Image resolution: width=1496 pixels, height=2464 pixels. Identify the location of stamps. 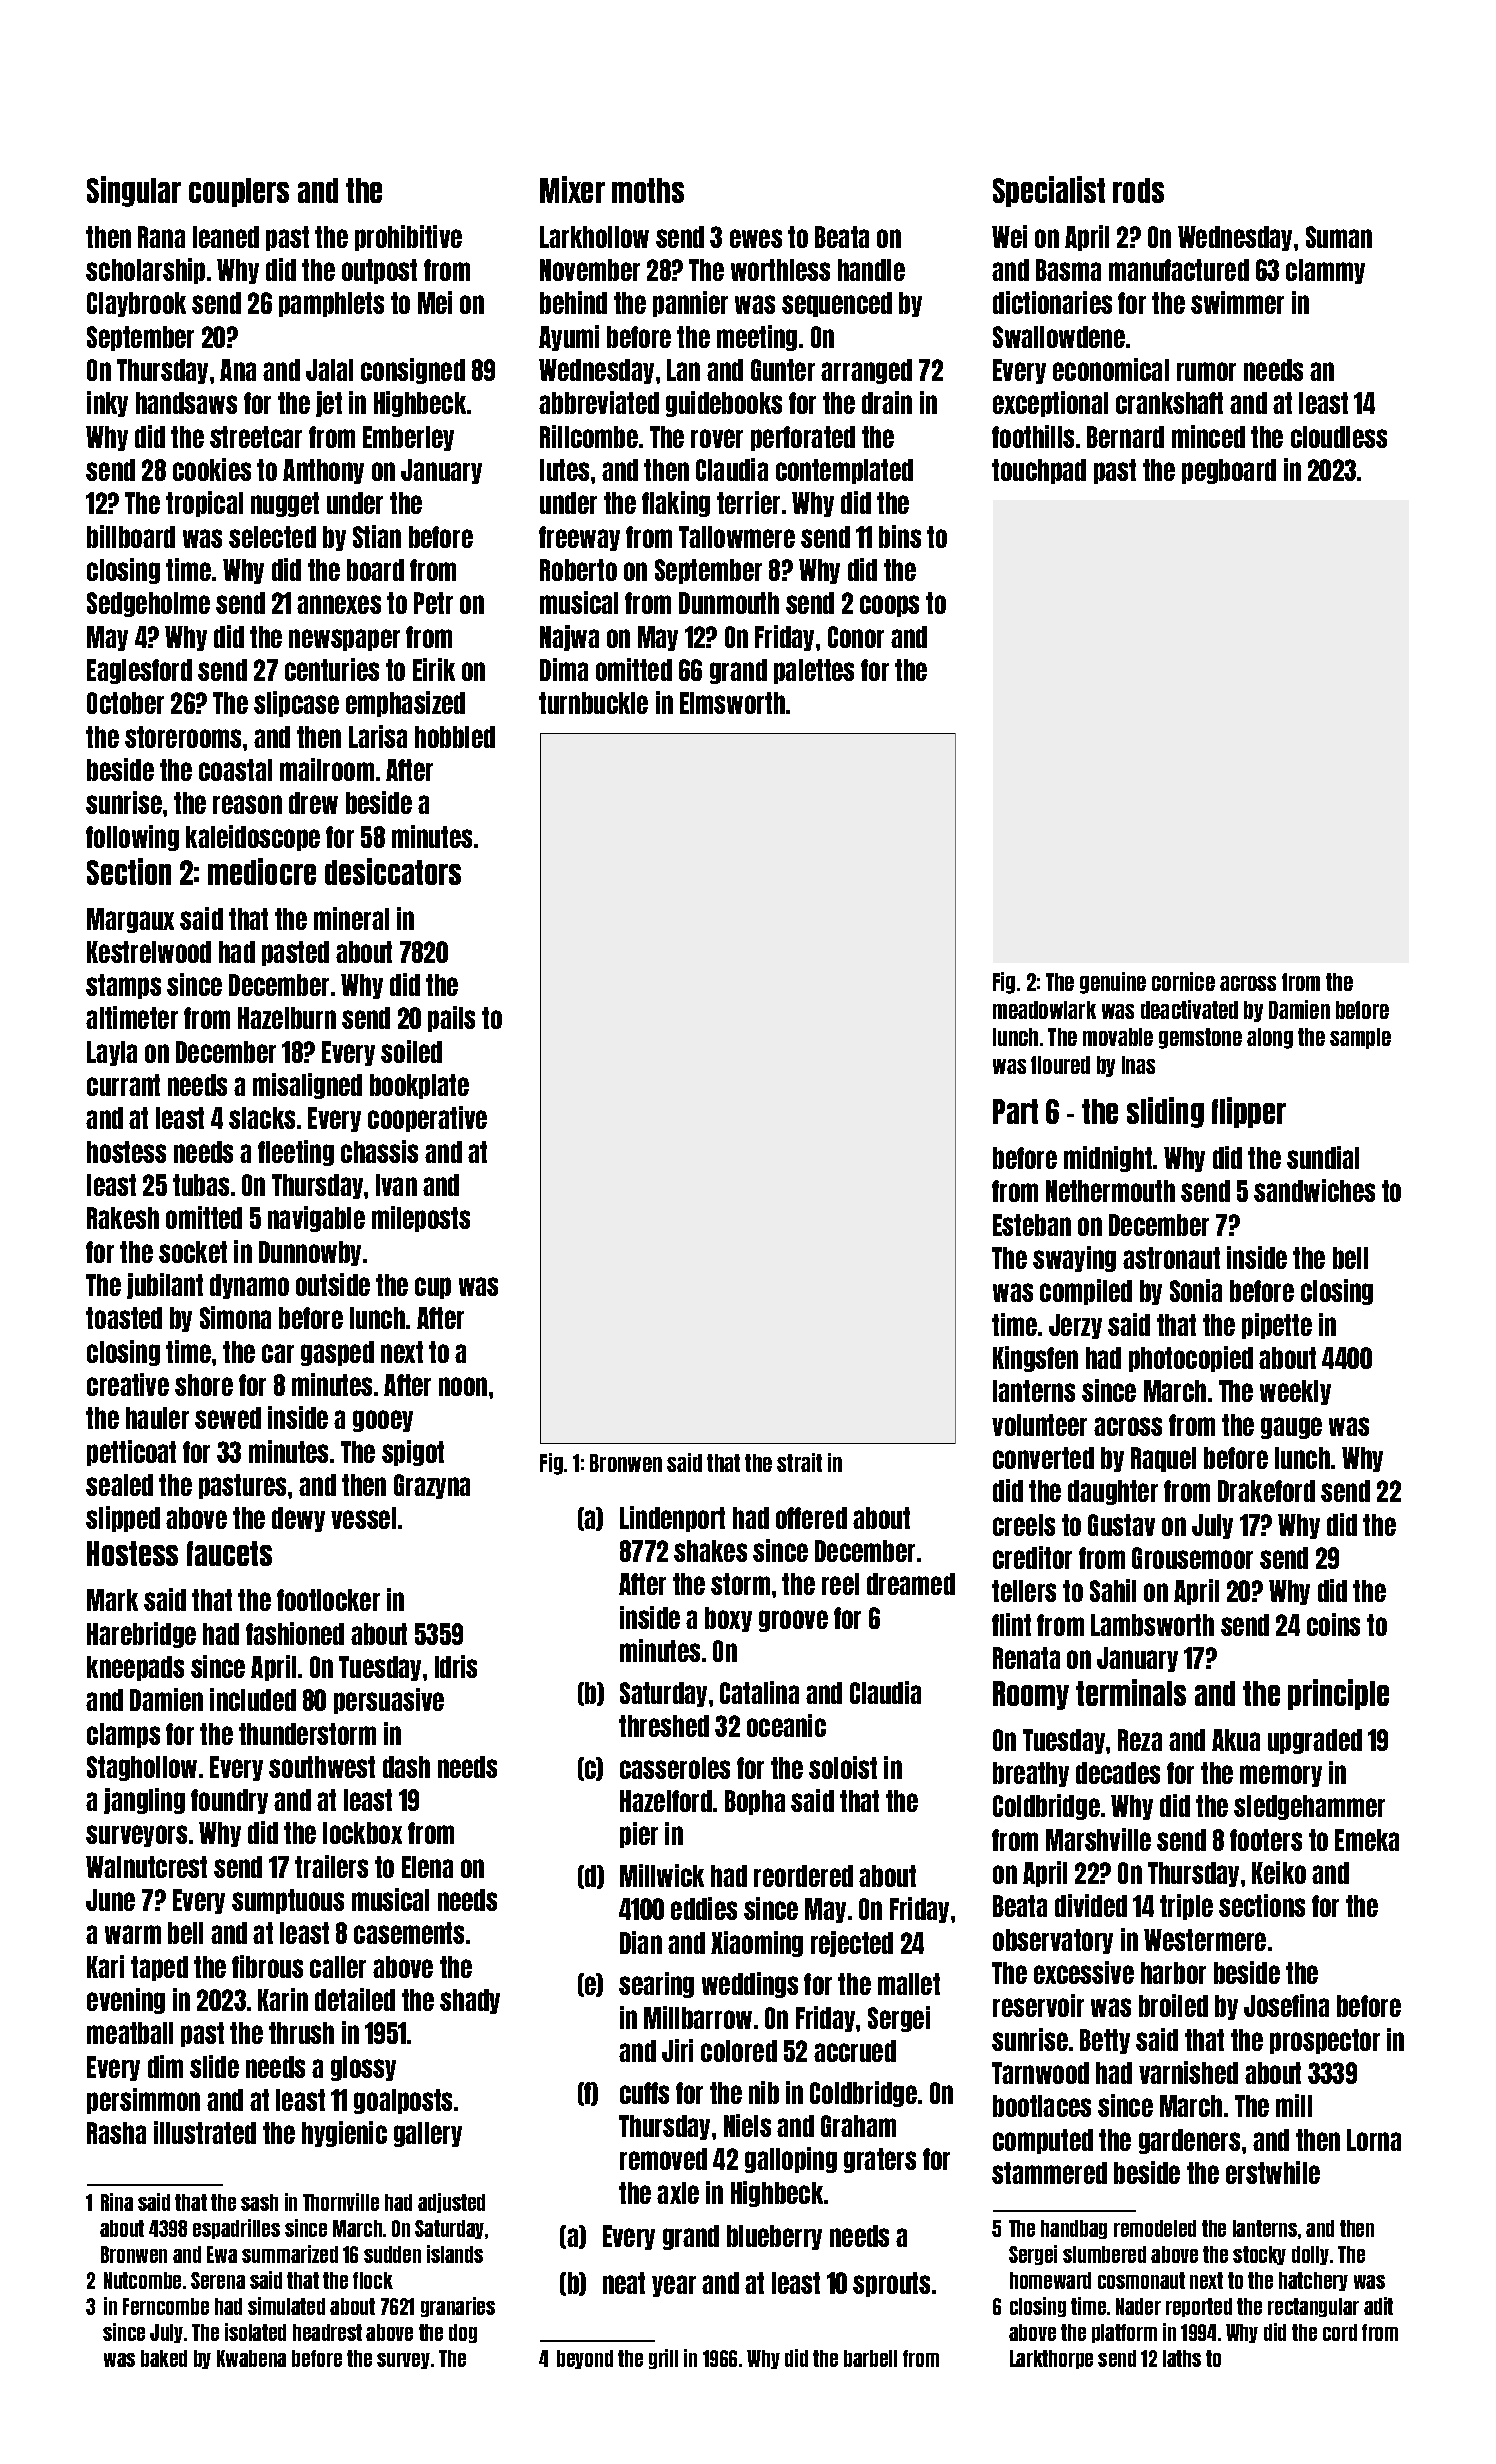
(123, 986).
